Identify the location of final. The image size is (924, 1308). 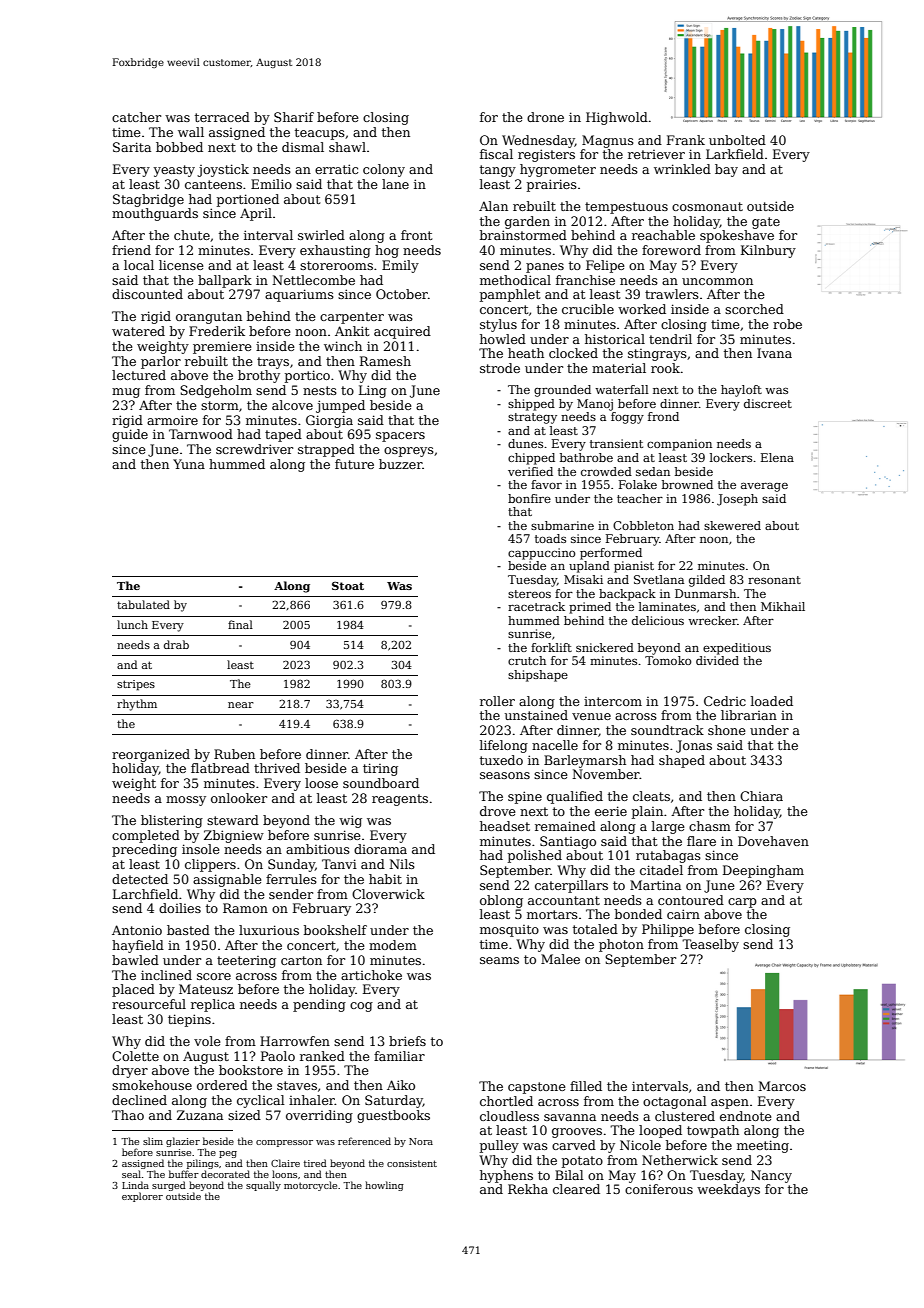
(240, 624).
